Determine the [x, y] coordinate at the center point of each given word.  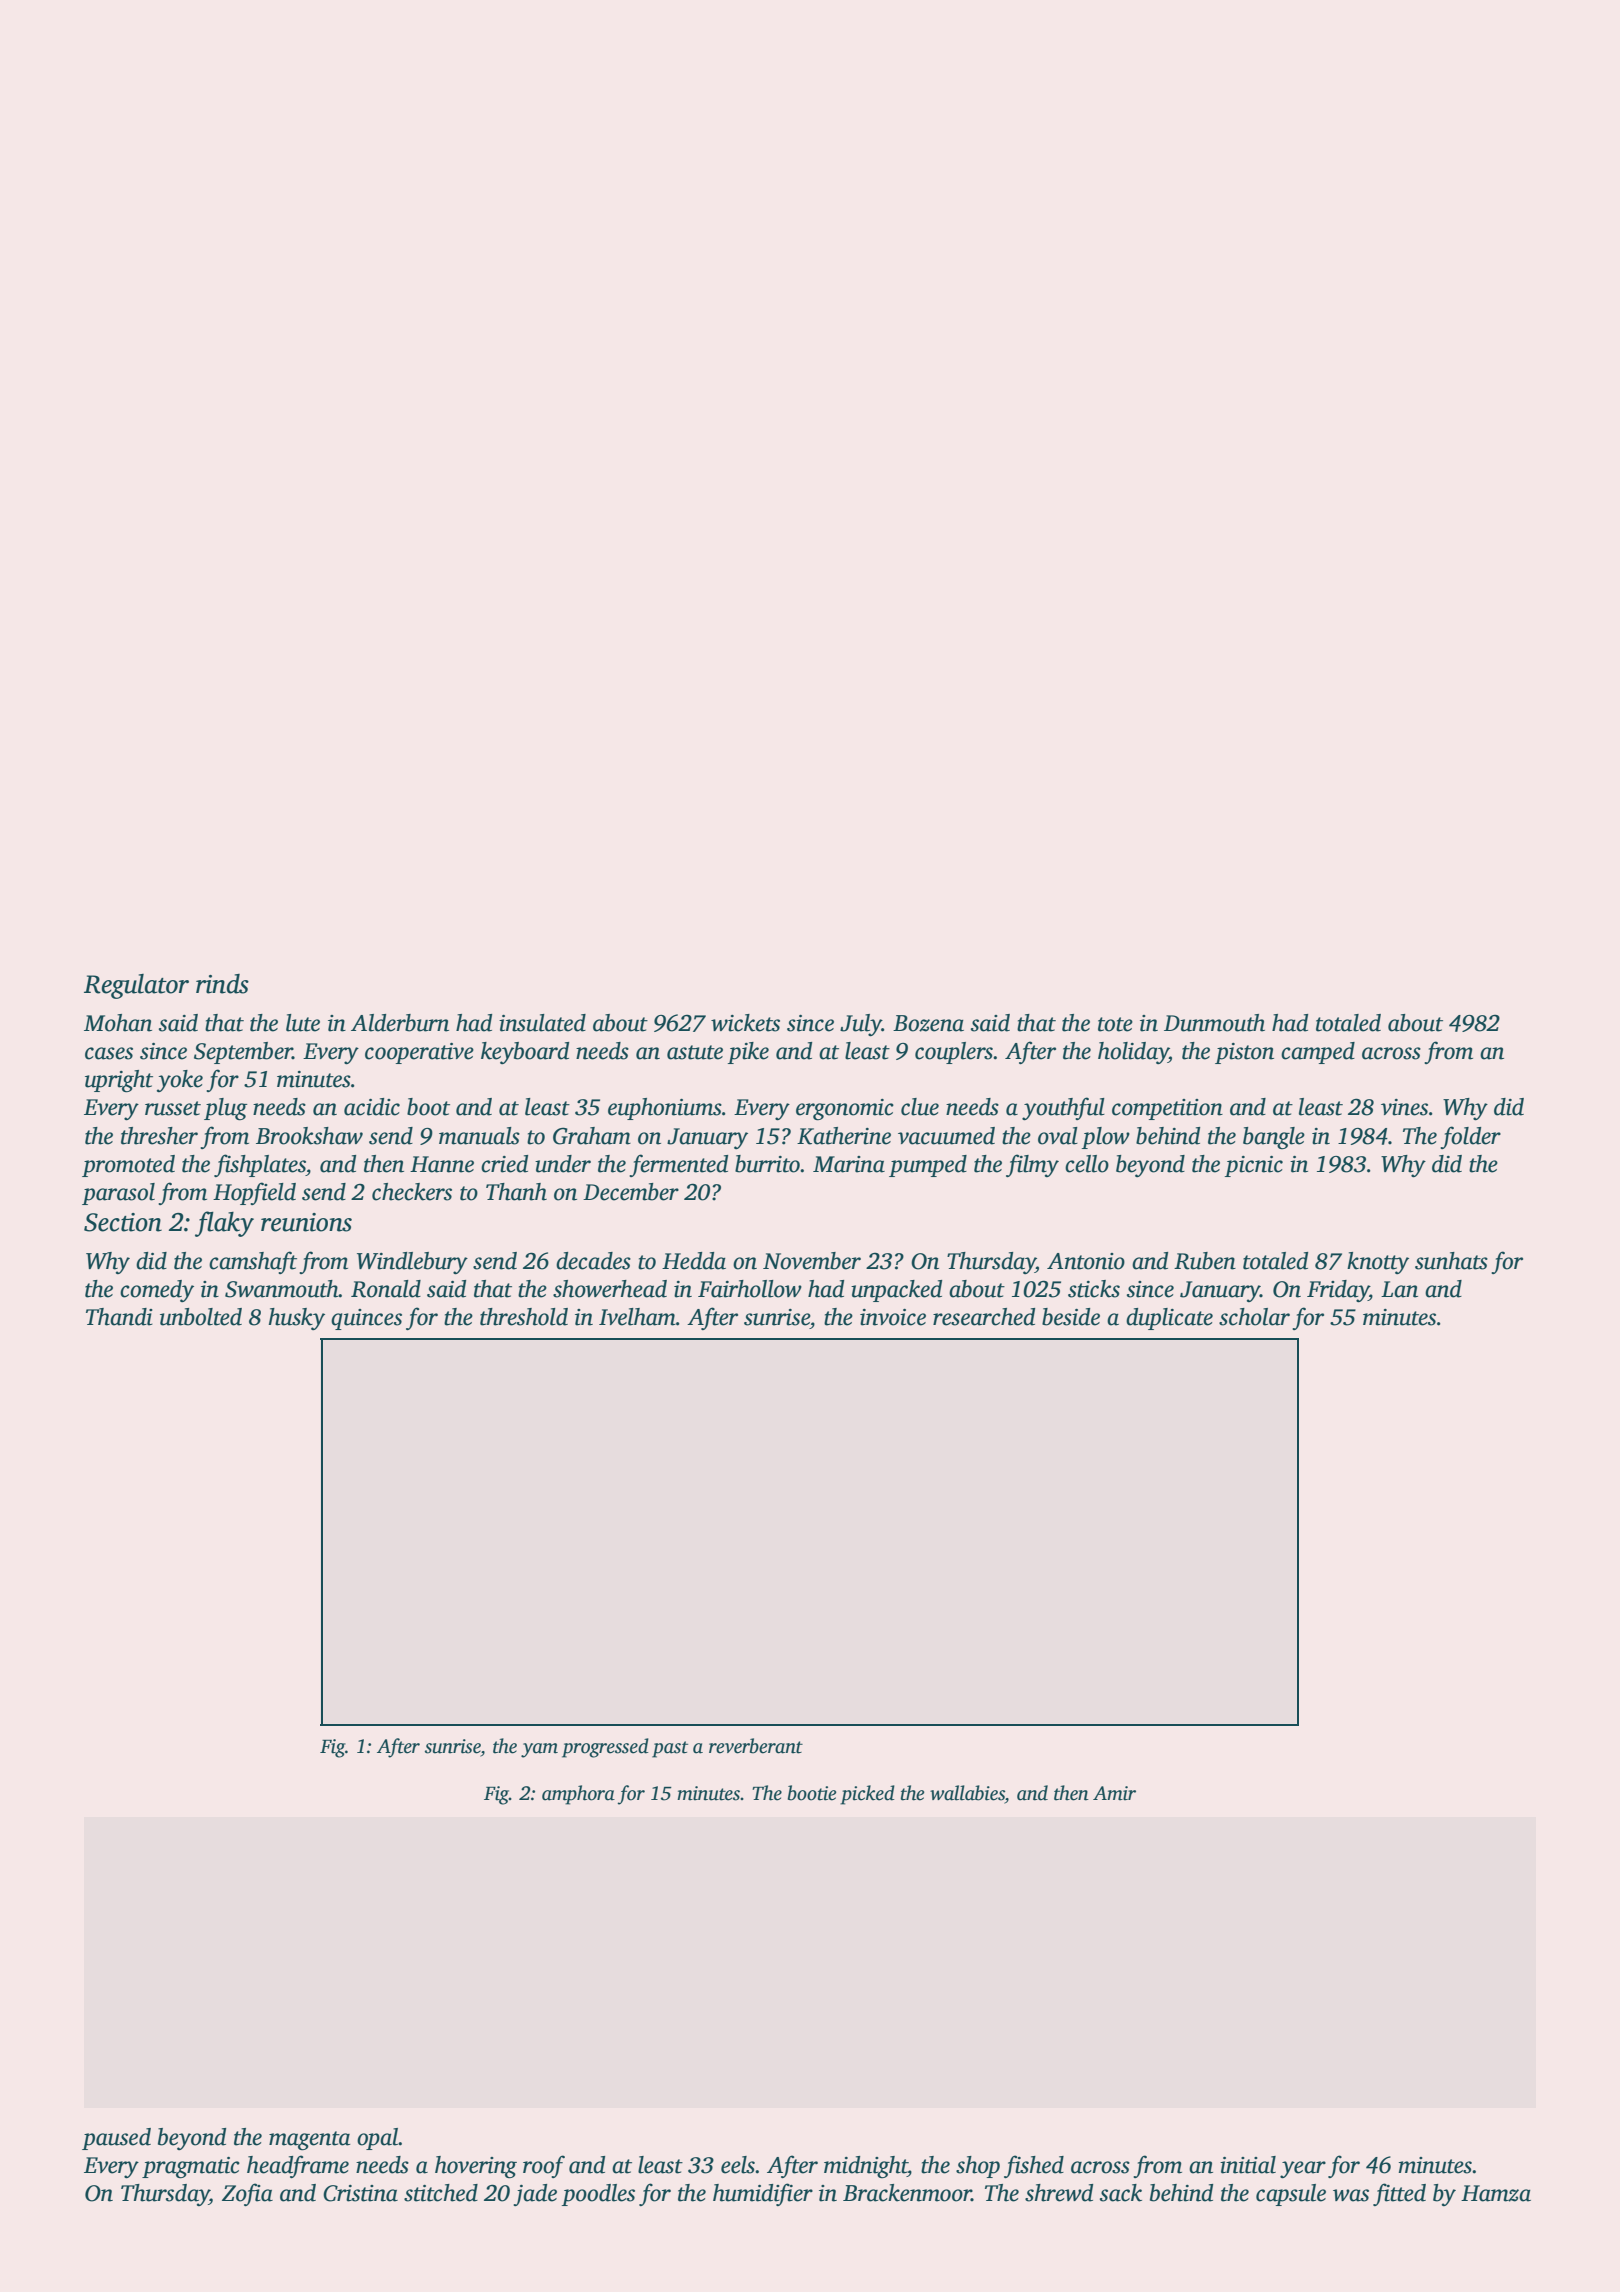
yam [539, 1750]
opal [378, 2139]
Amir [1114, 1793]
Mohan [118, 1023]
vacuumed [946, 1136]
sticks [1094, 1289]
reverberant [756, 1746]
